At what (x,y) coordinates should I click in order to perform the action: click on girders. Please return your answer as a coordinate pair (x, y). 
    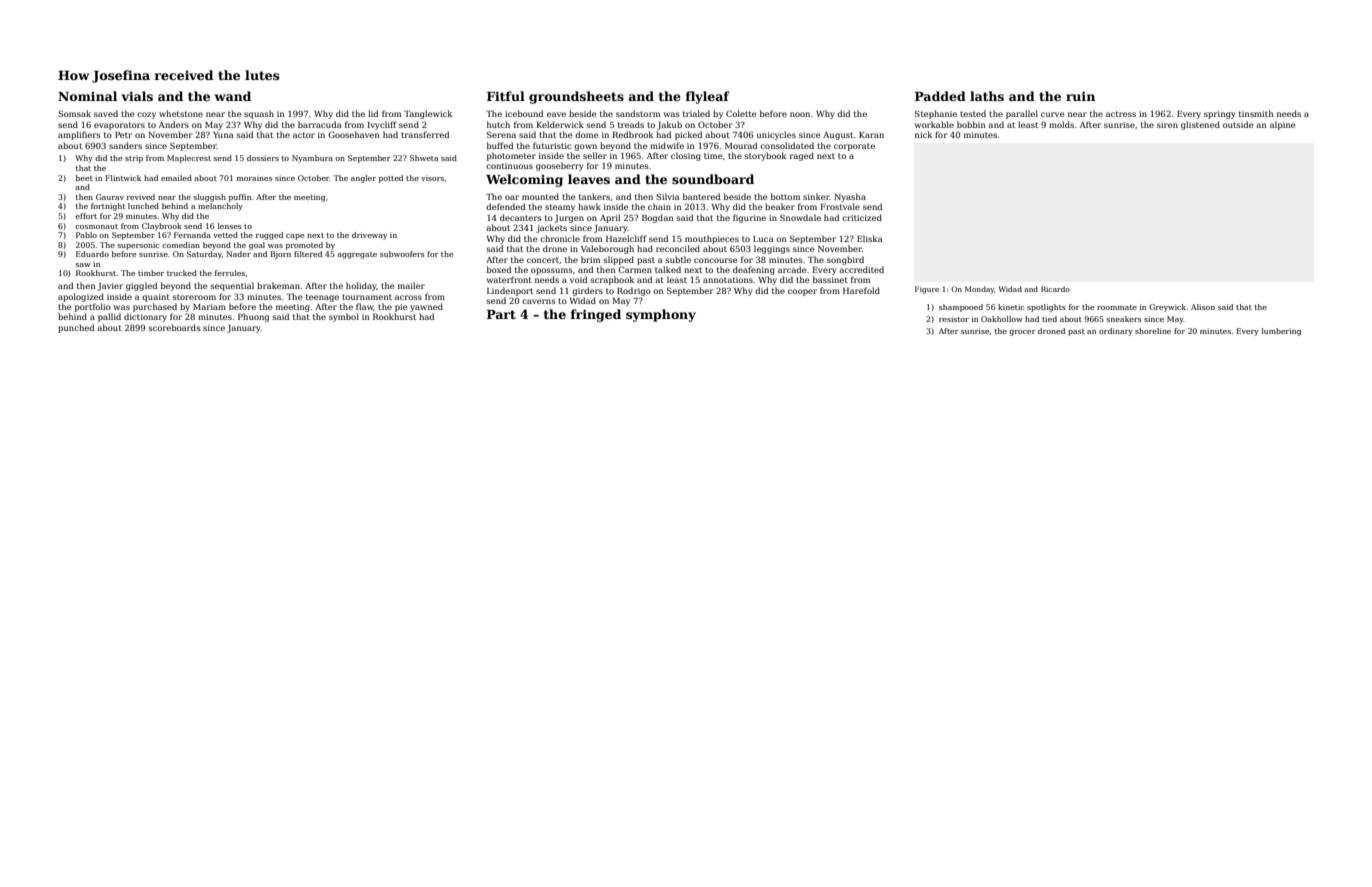
    Looking at the image, I should click on (587, 291).
